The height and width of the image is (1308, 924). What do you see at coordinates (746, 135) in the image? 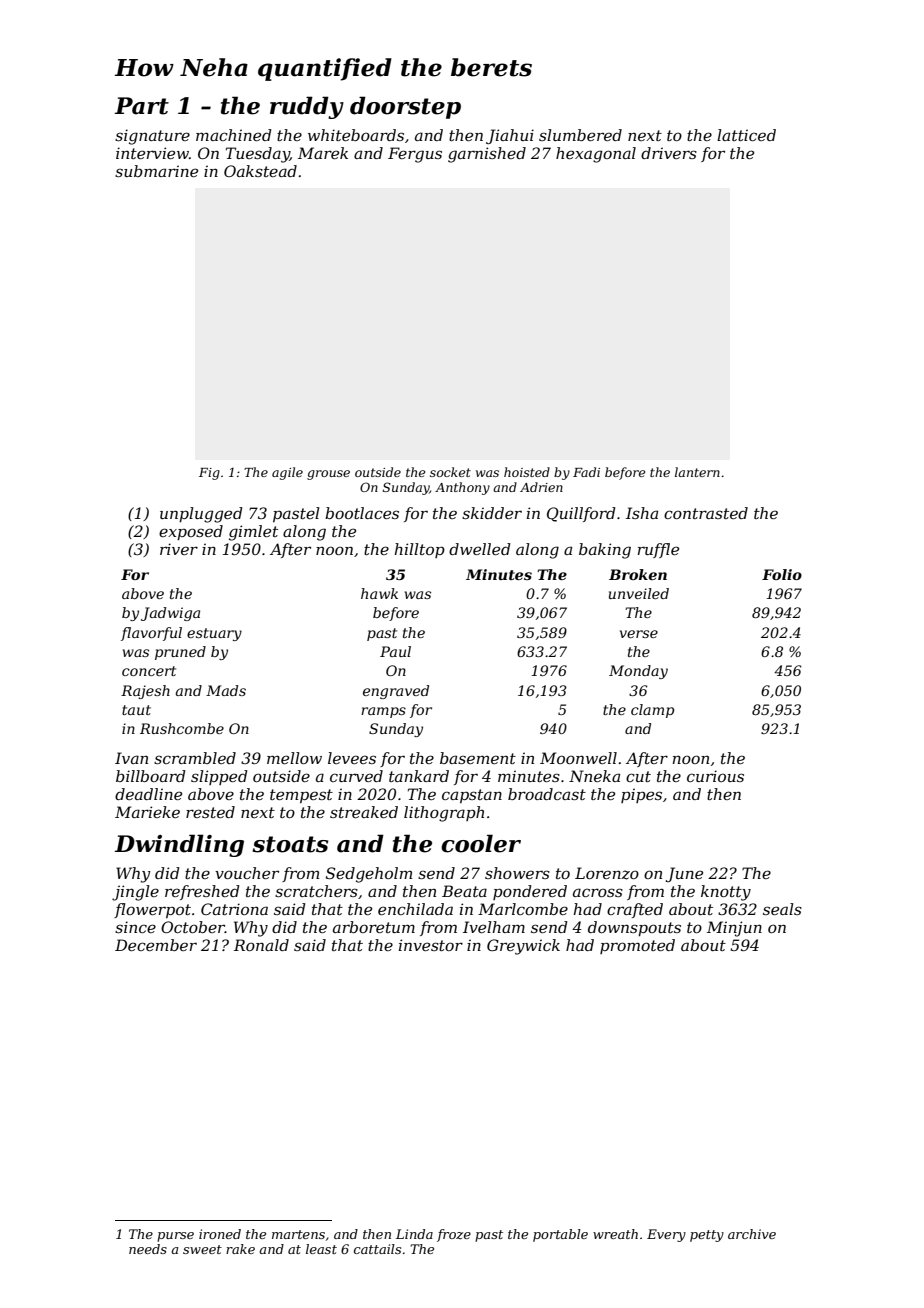
I see `latticed` at bounding box center [746, 135].
